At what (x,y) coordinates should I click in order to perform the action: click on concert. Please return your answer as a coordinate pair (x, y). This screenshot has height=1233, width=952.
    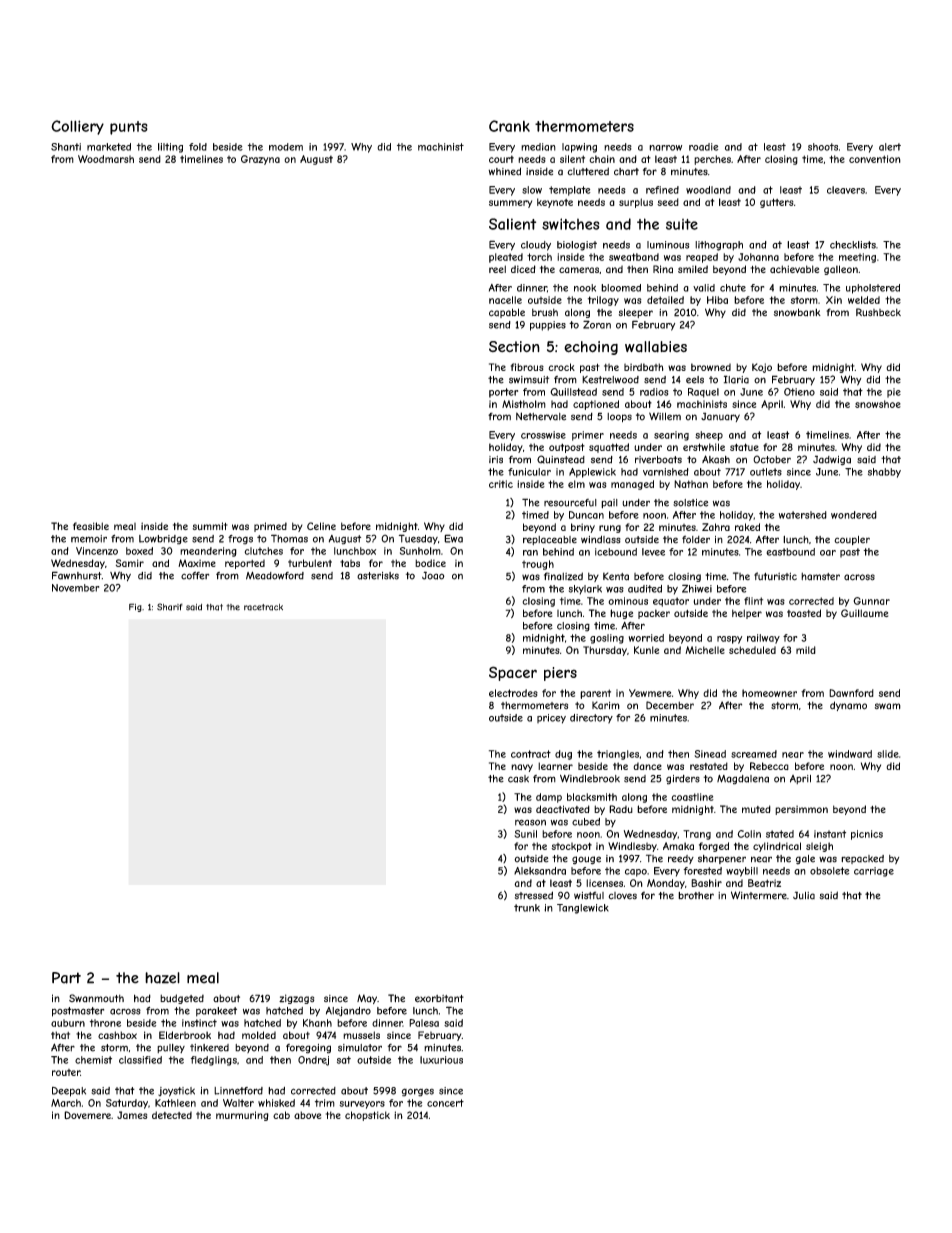
    Looking at the image, I should click on (445, 1103).
